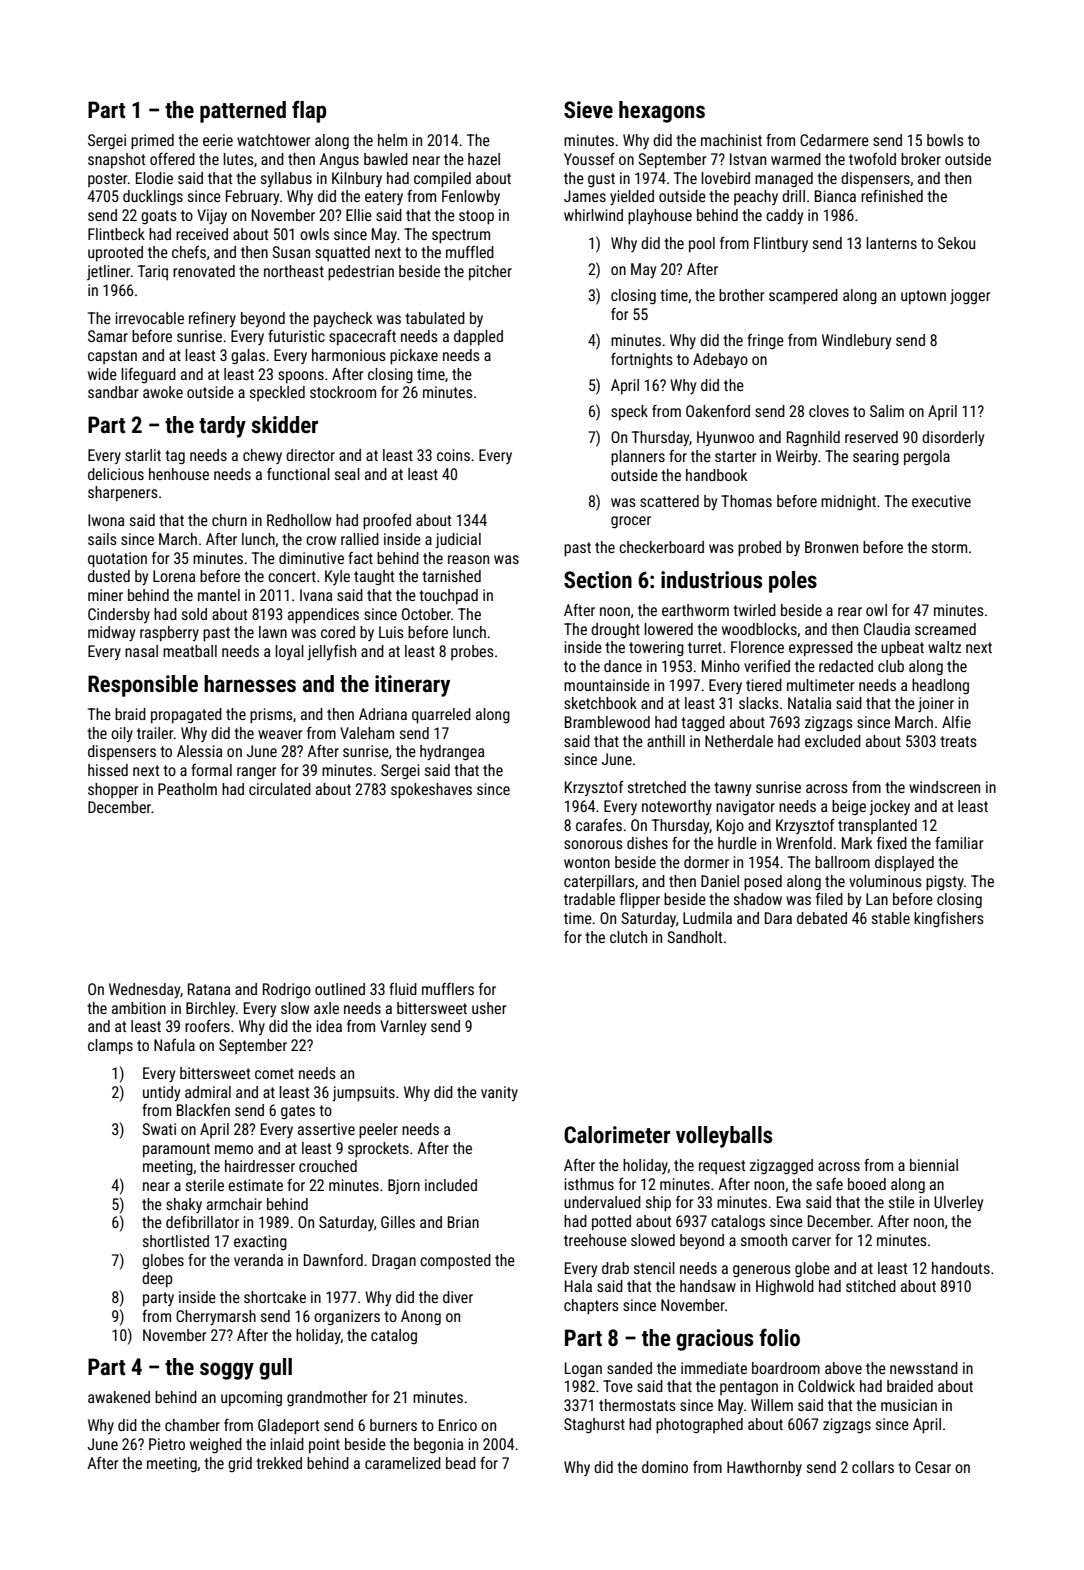 This page has width=1084, height=1570. Describe the element at coordinates (764, 1468) in the page. I see `Hawthornby` at that location.
